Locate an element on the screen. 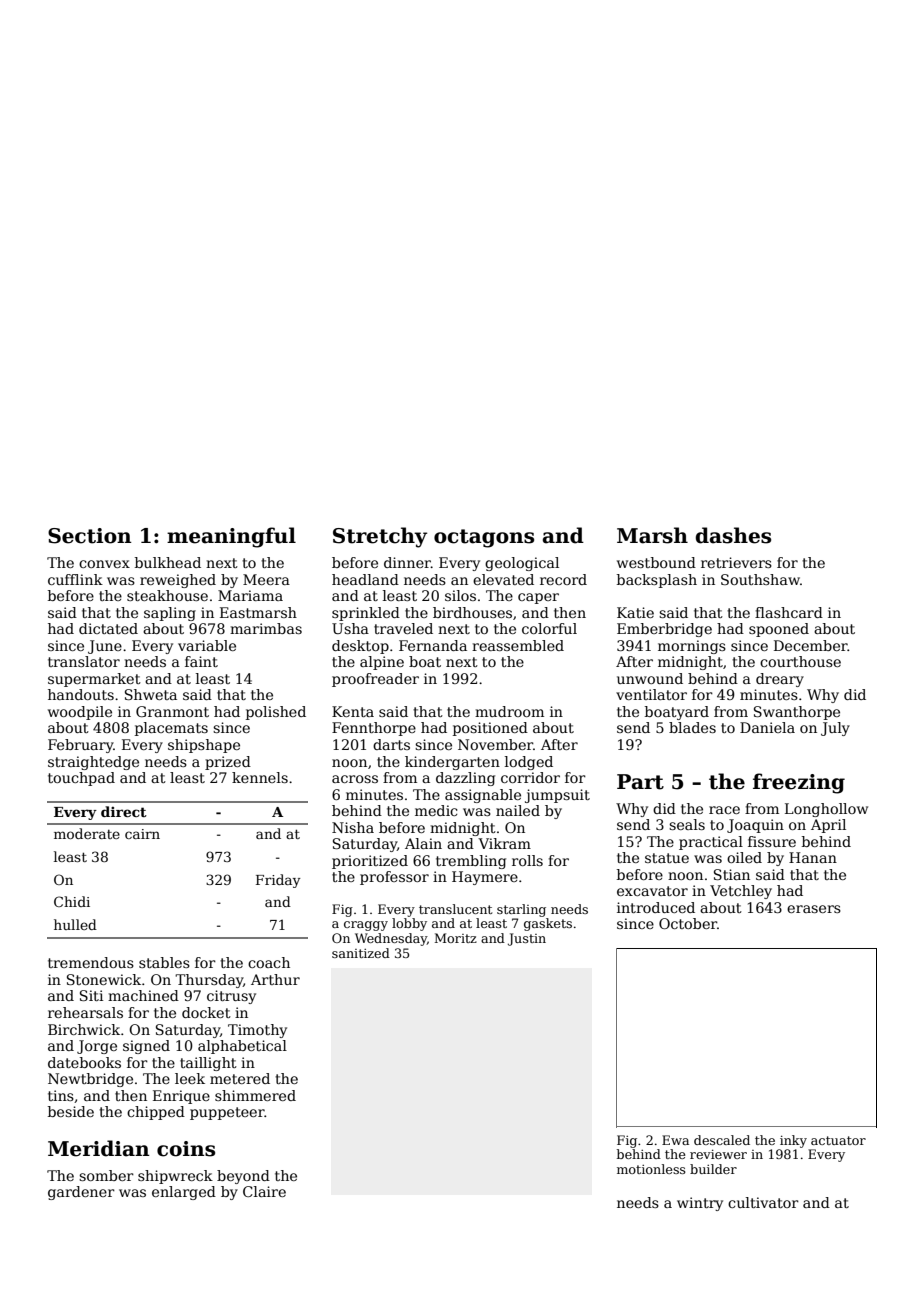  Section is located at coordinates (90, 536).
